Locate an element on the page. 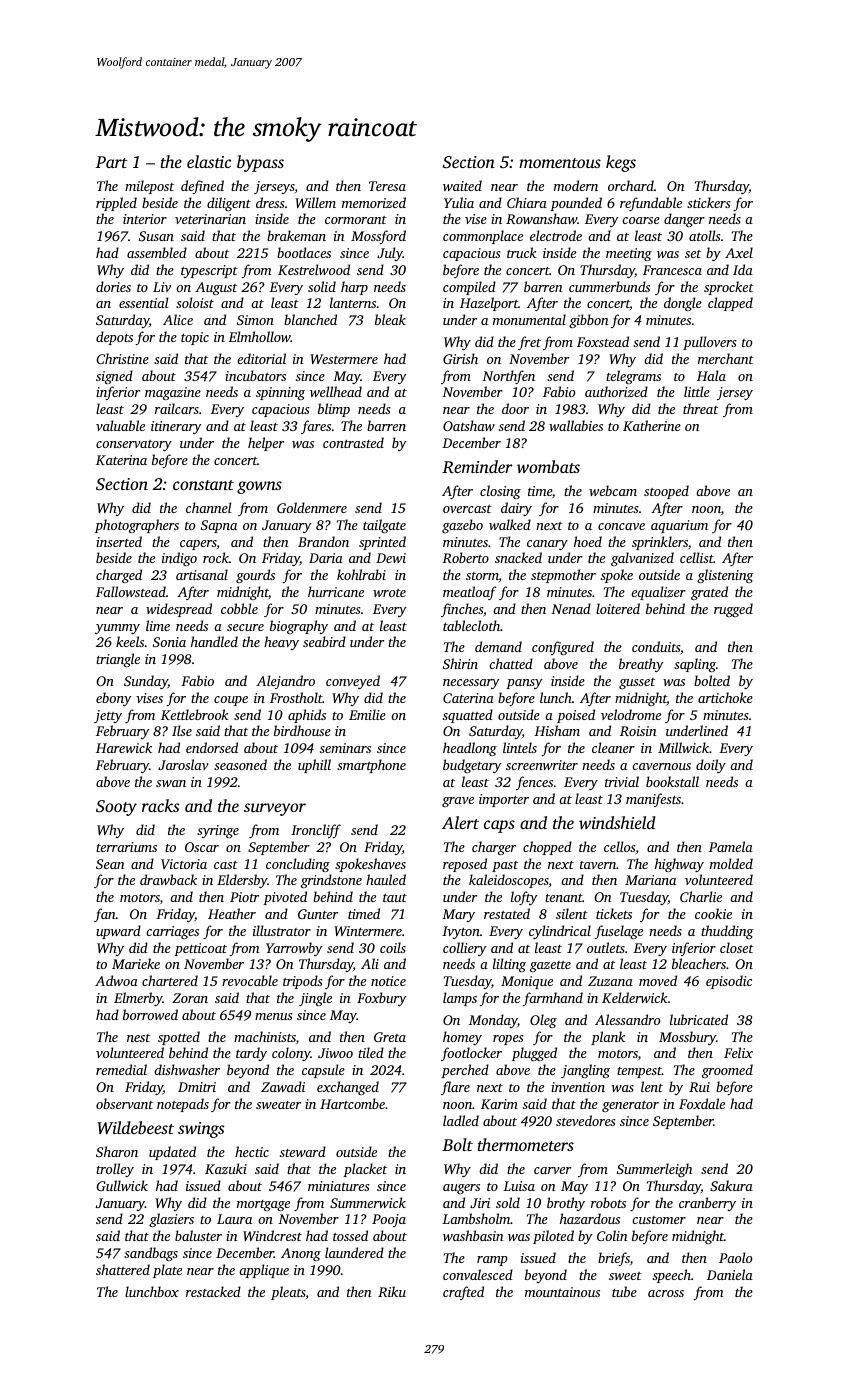 Image resolution: width=849 pixels, height=1400 pixels. atolls is located at coordinates (705, 235).
